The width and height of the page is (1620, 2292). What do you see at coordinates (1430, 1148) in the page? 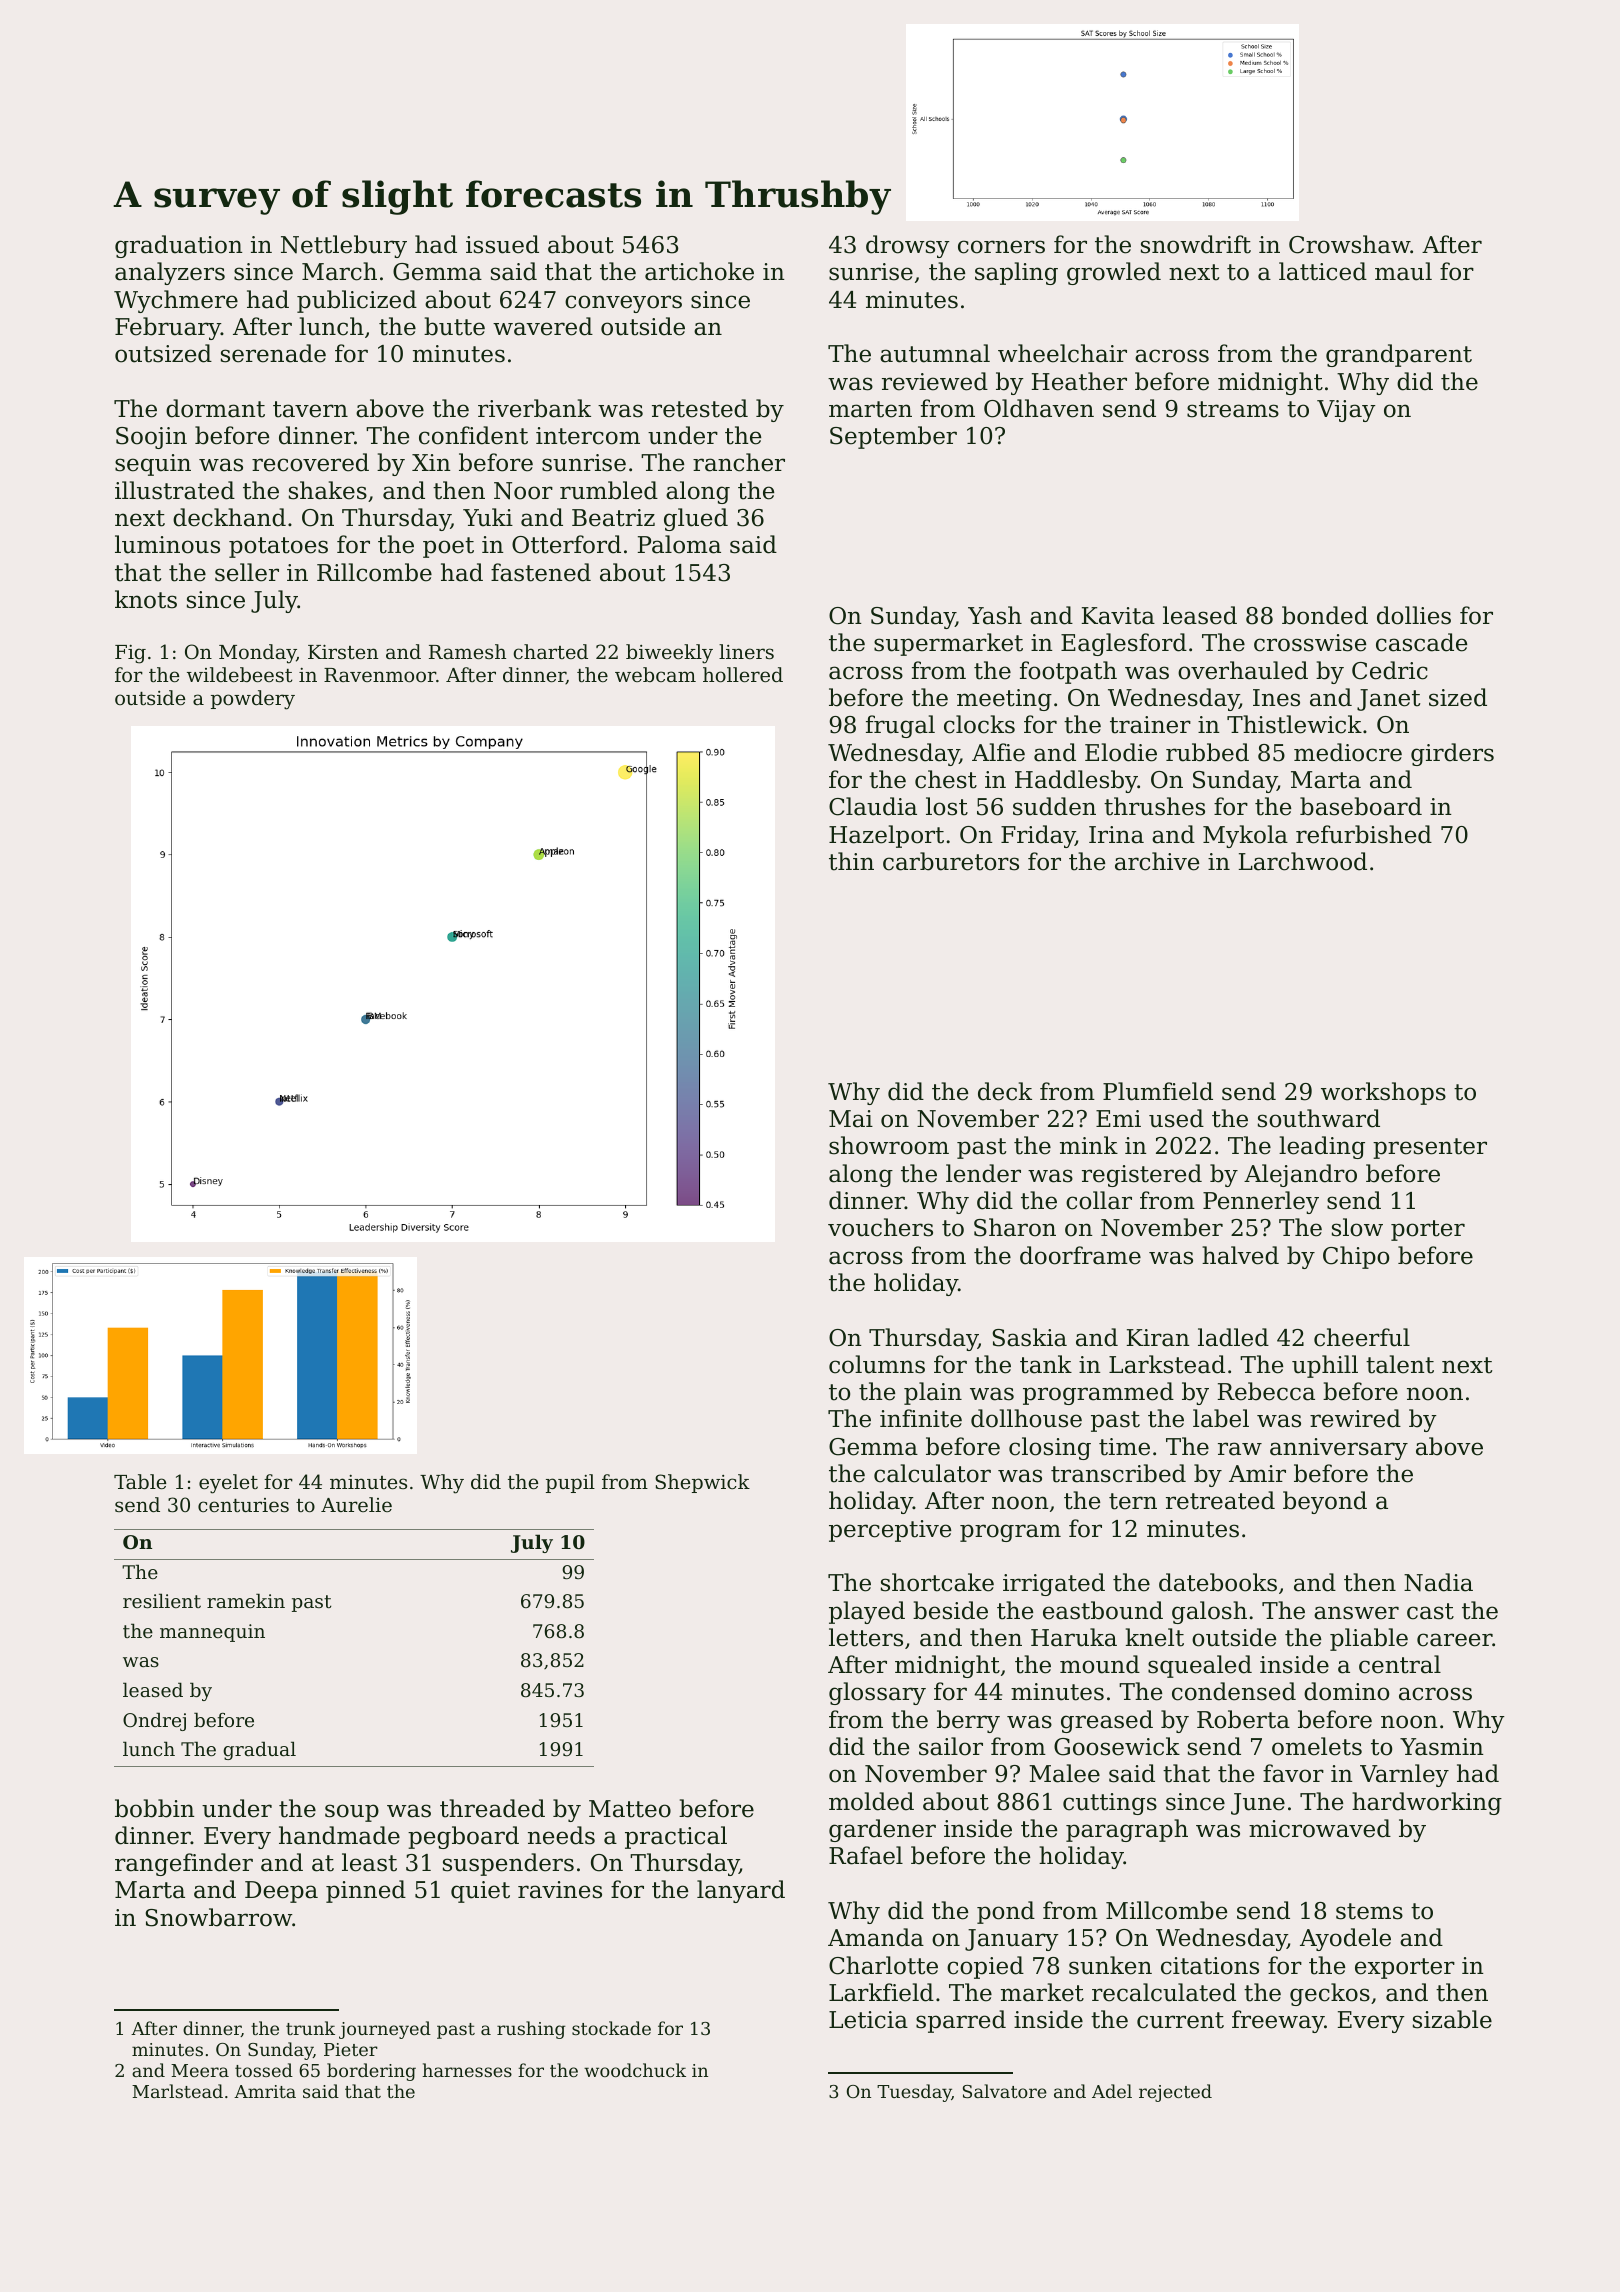
I see `presenter` at bounding box center [1430, 1148].
